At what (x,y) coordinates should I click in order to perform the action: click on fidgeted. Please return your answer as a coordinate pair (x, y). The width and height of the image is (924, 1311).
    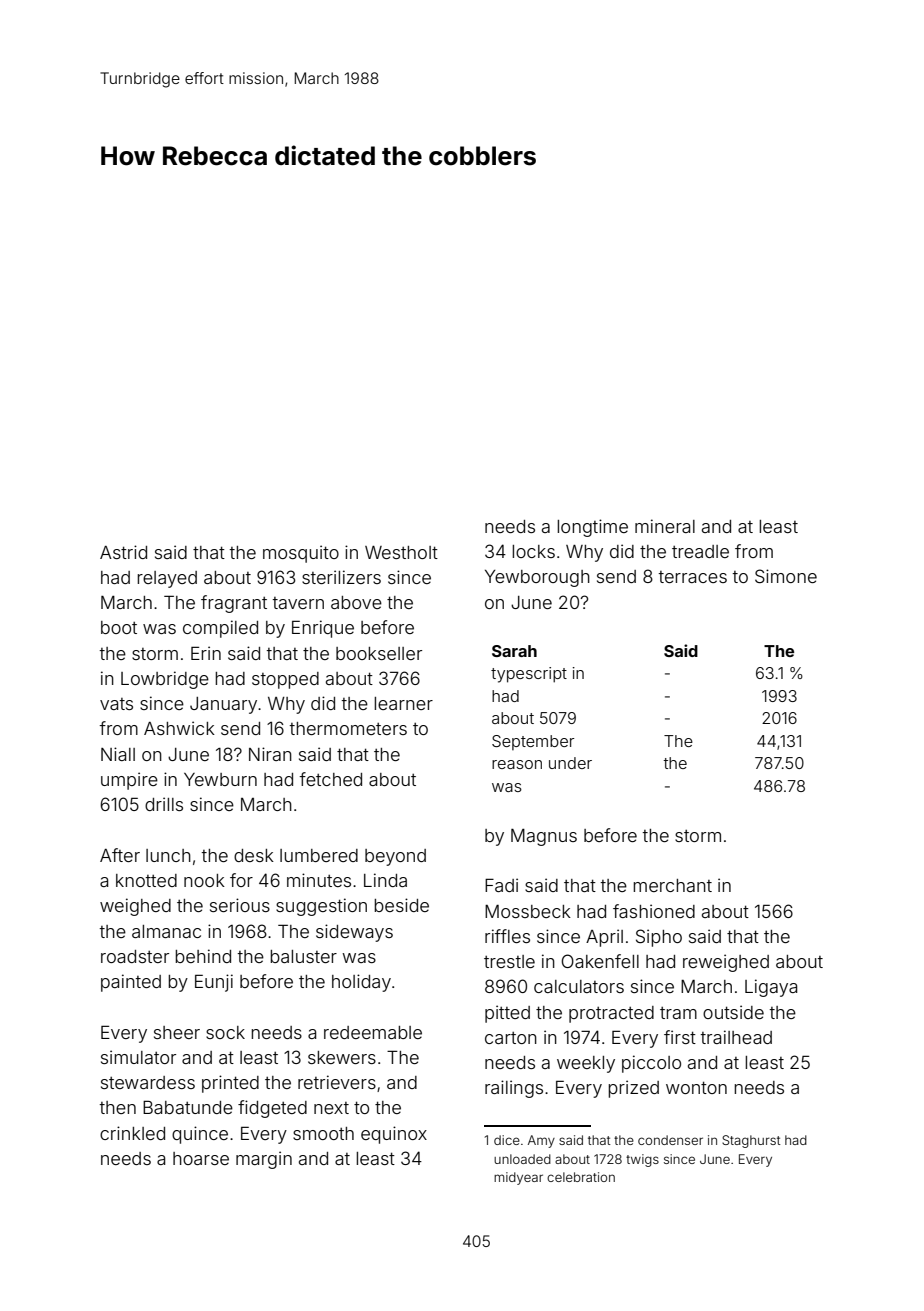
    Looking at the image, I should click on (272, 1109).
